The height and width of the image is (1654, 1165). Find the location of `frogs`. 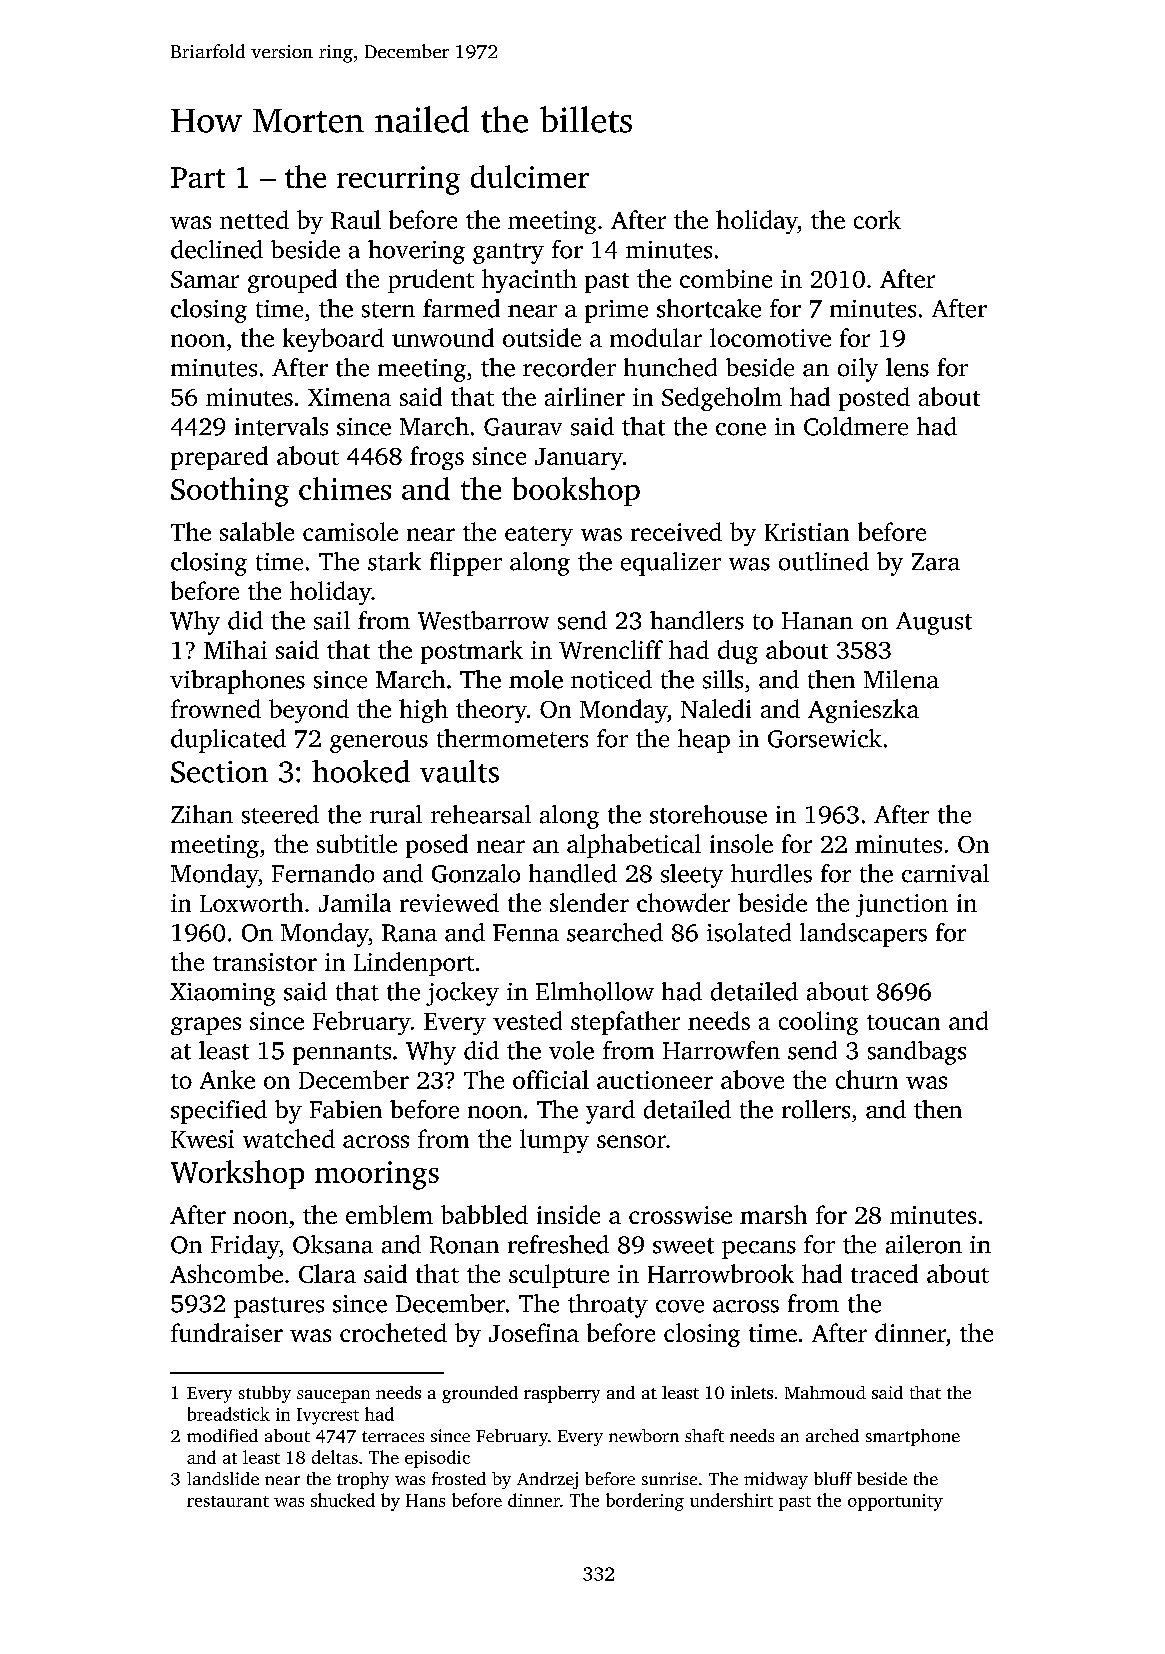

frogs is located at coordinates (437, 458).
